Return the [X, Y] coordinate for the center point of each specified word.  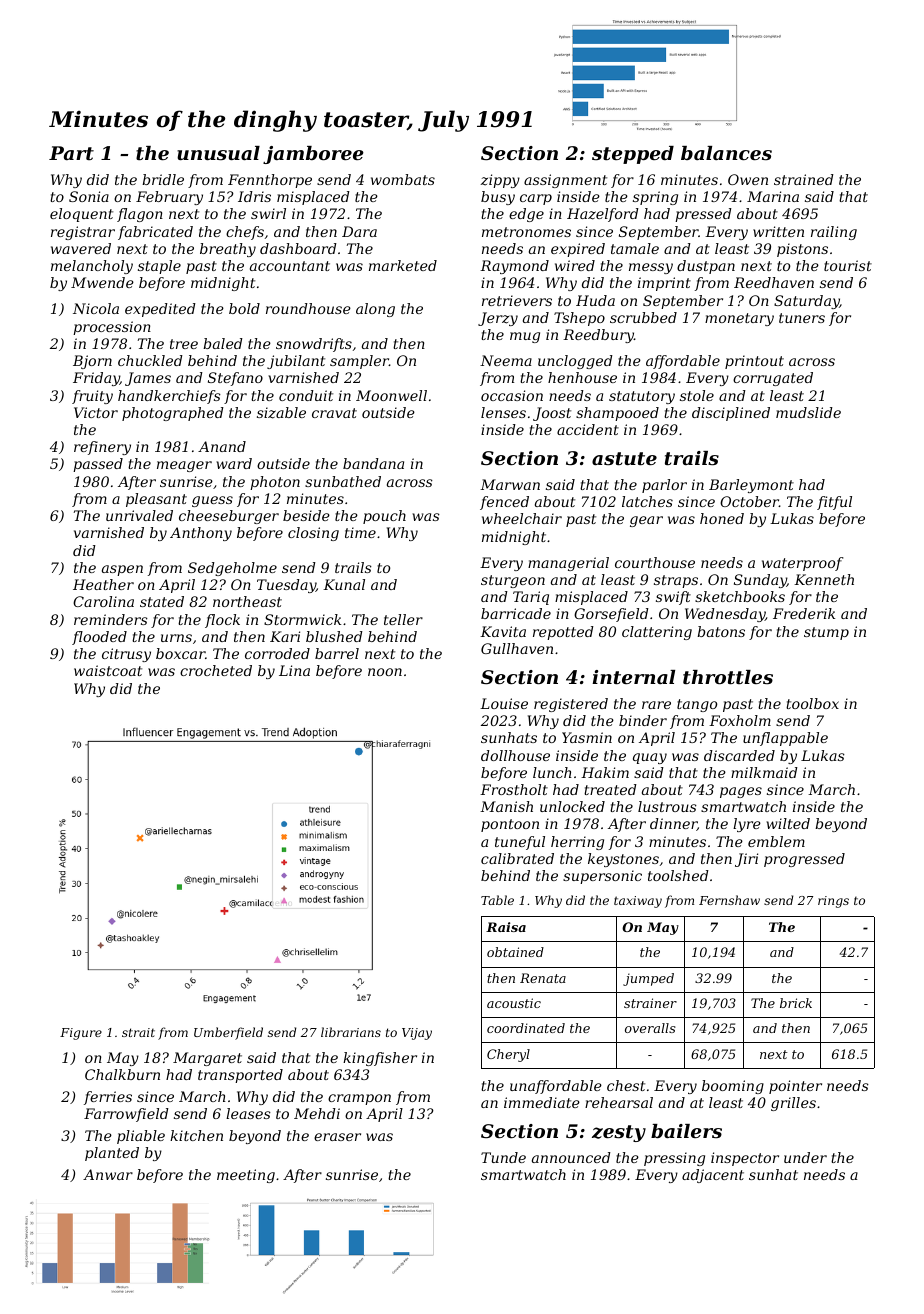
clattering [657, 633]
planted [112, 1154]
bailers [686, 1131]
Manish [506, 806]
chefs [245, 233]
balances [726, 153]
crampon [359, 1099]
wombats [403, 179]
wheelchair [522, 518]
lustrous [667, 806]
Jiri [746, 860]
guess [212, 501]
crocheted [216, 670]
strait [138, 1032]
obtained [515, 952]
